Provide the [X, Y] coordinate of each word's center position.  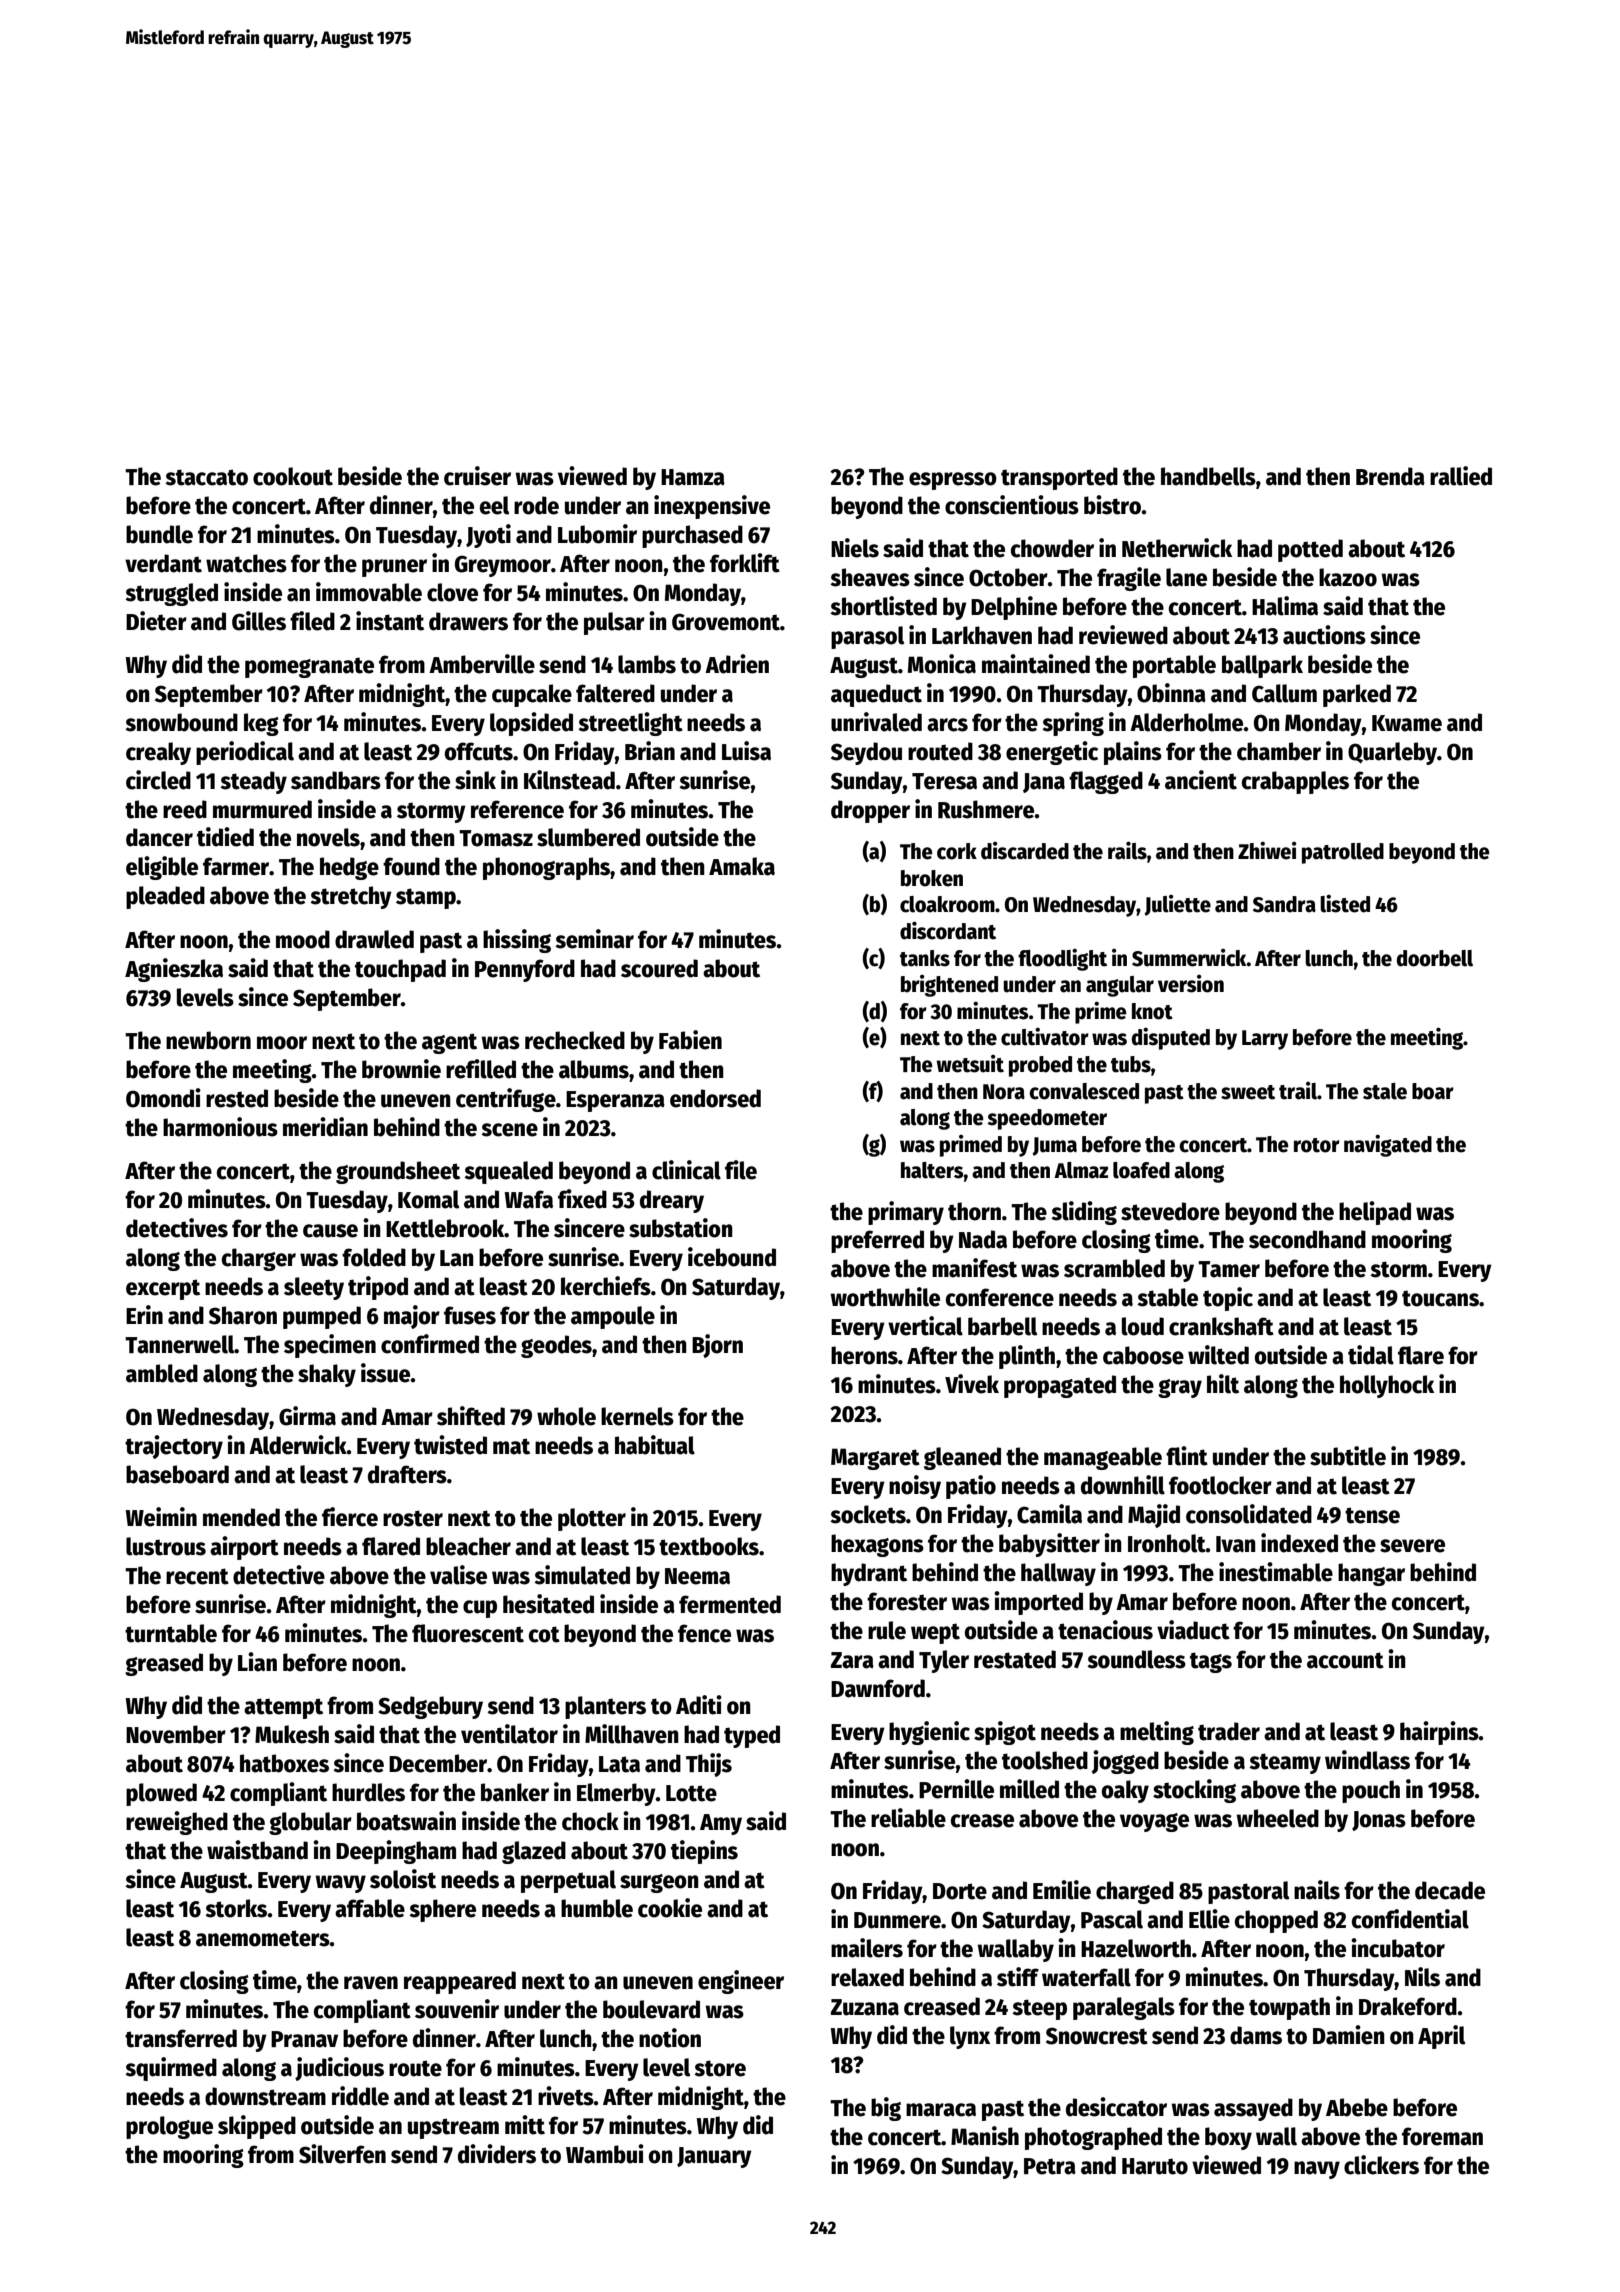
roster [413, 1518]
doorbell [1435, 958]
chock [590, 1821]
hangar [1371, 1574]
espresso [953, 481]
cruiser [477, 476]
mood [303, 939]
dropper [870, 811]
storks [236, 1908]
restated [1015, 1659]
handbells [1208, 476]
